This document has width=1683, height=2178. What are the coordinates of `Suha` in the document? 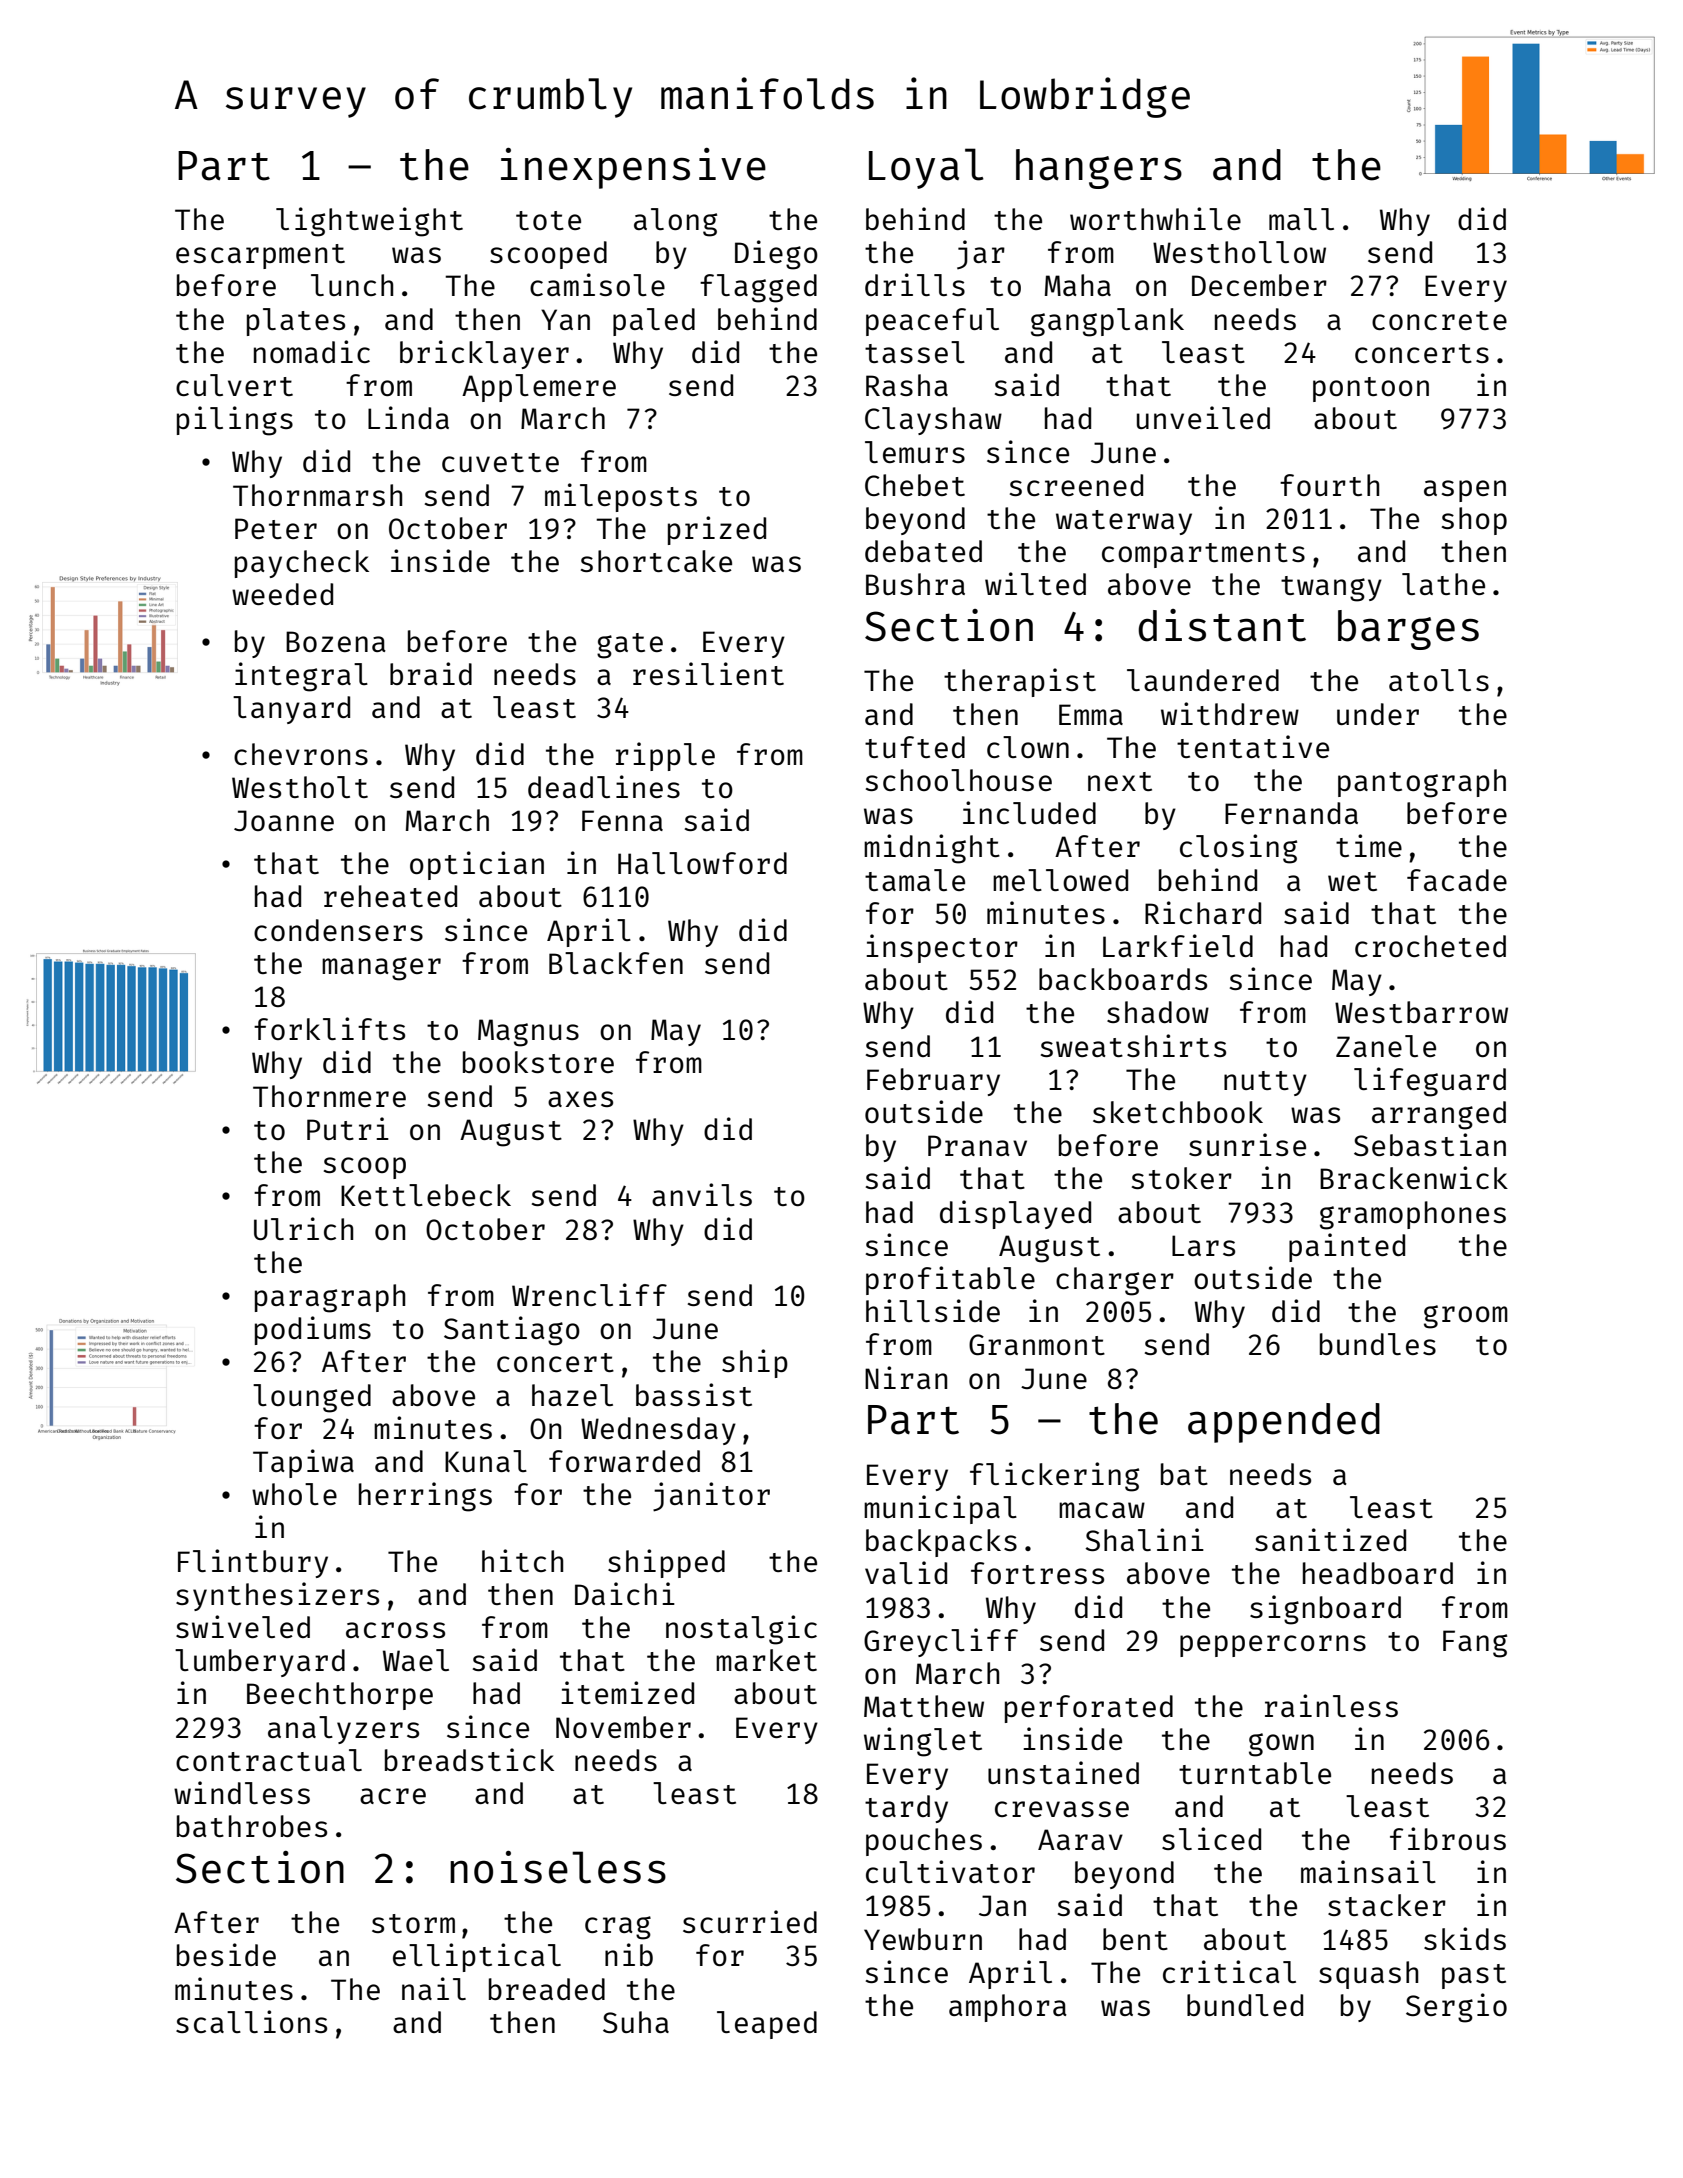 It's located at (636, 2022).
